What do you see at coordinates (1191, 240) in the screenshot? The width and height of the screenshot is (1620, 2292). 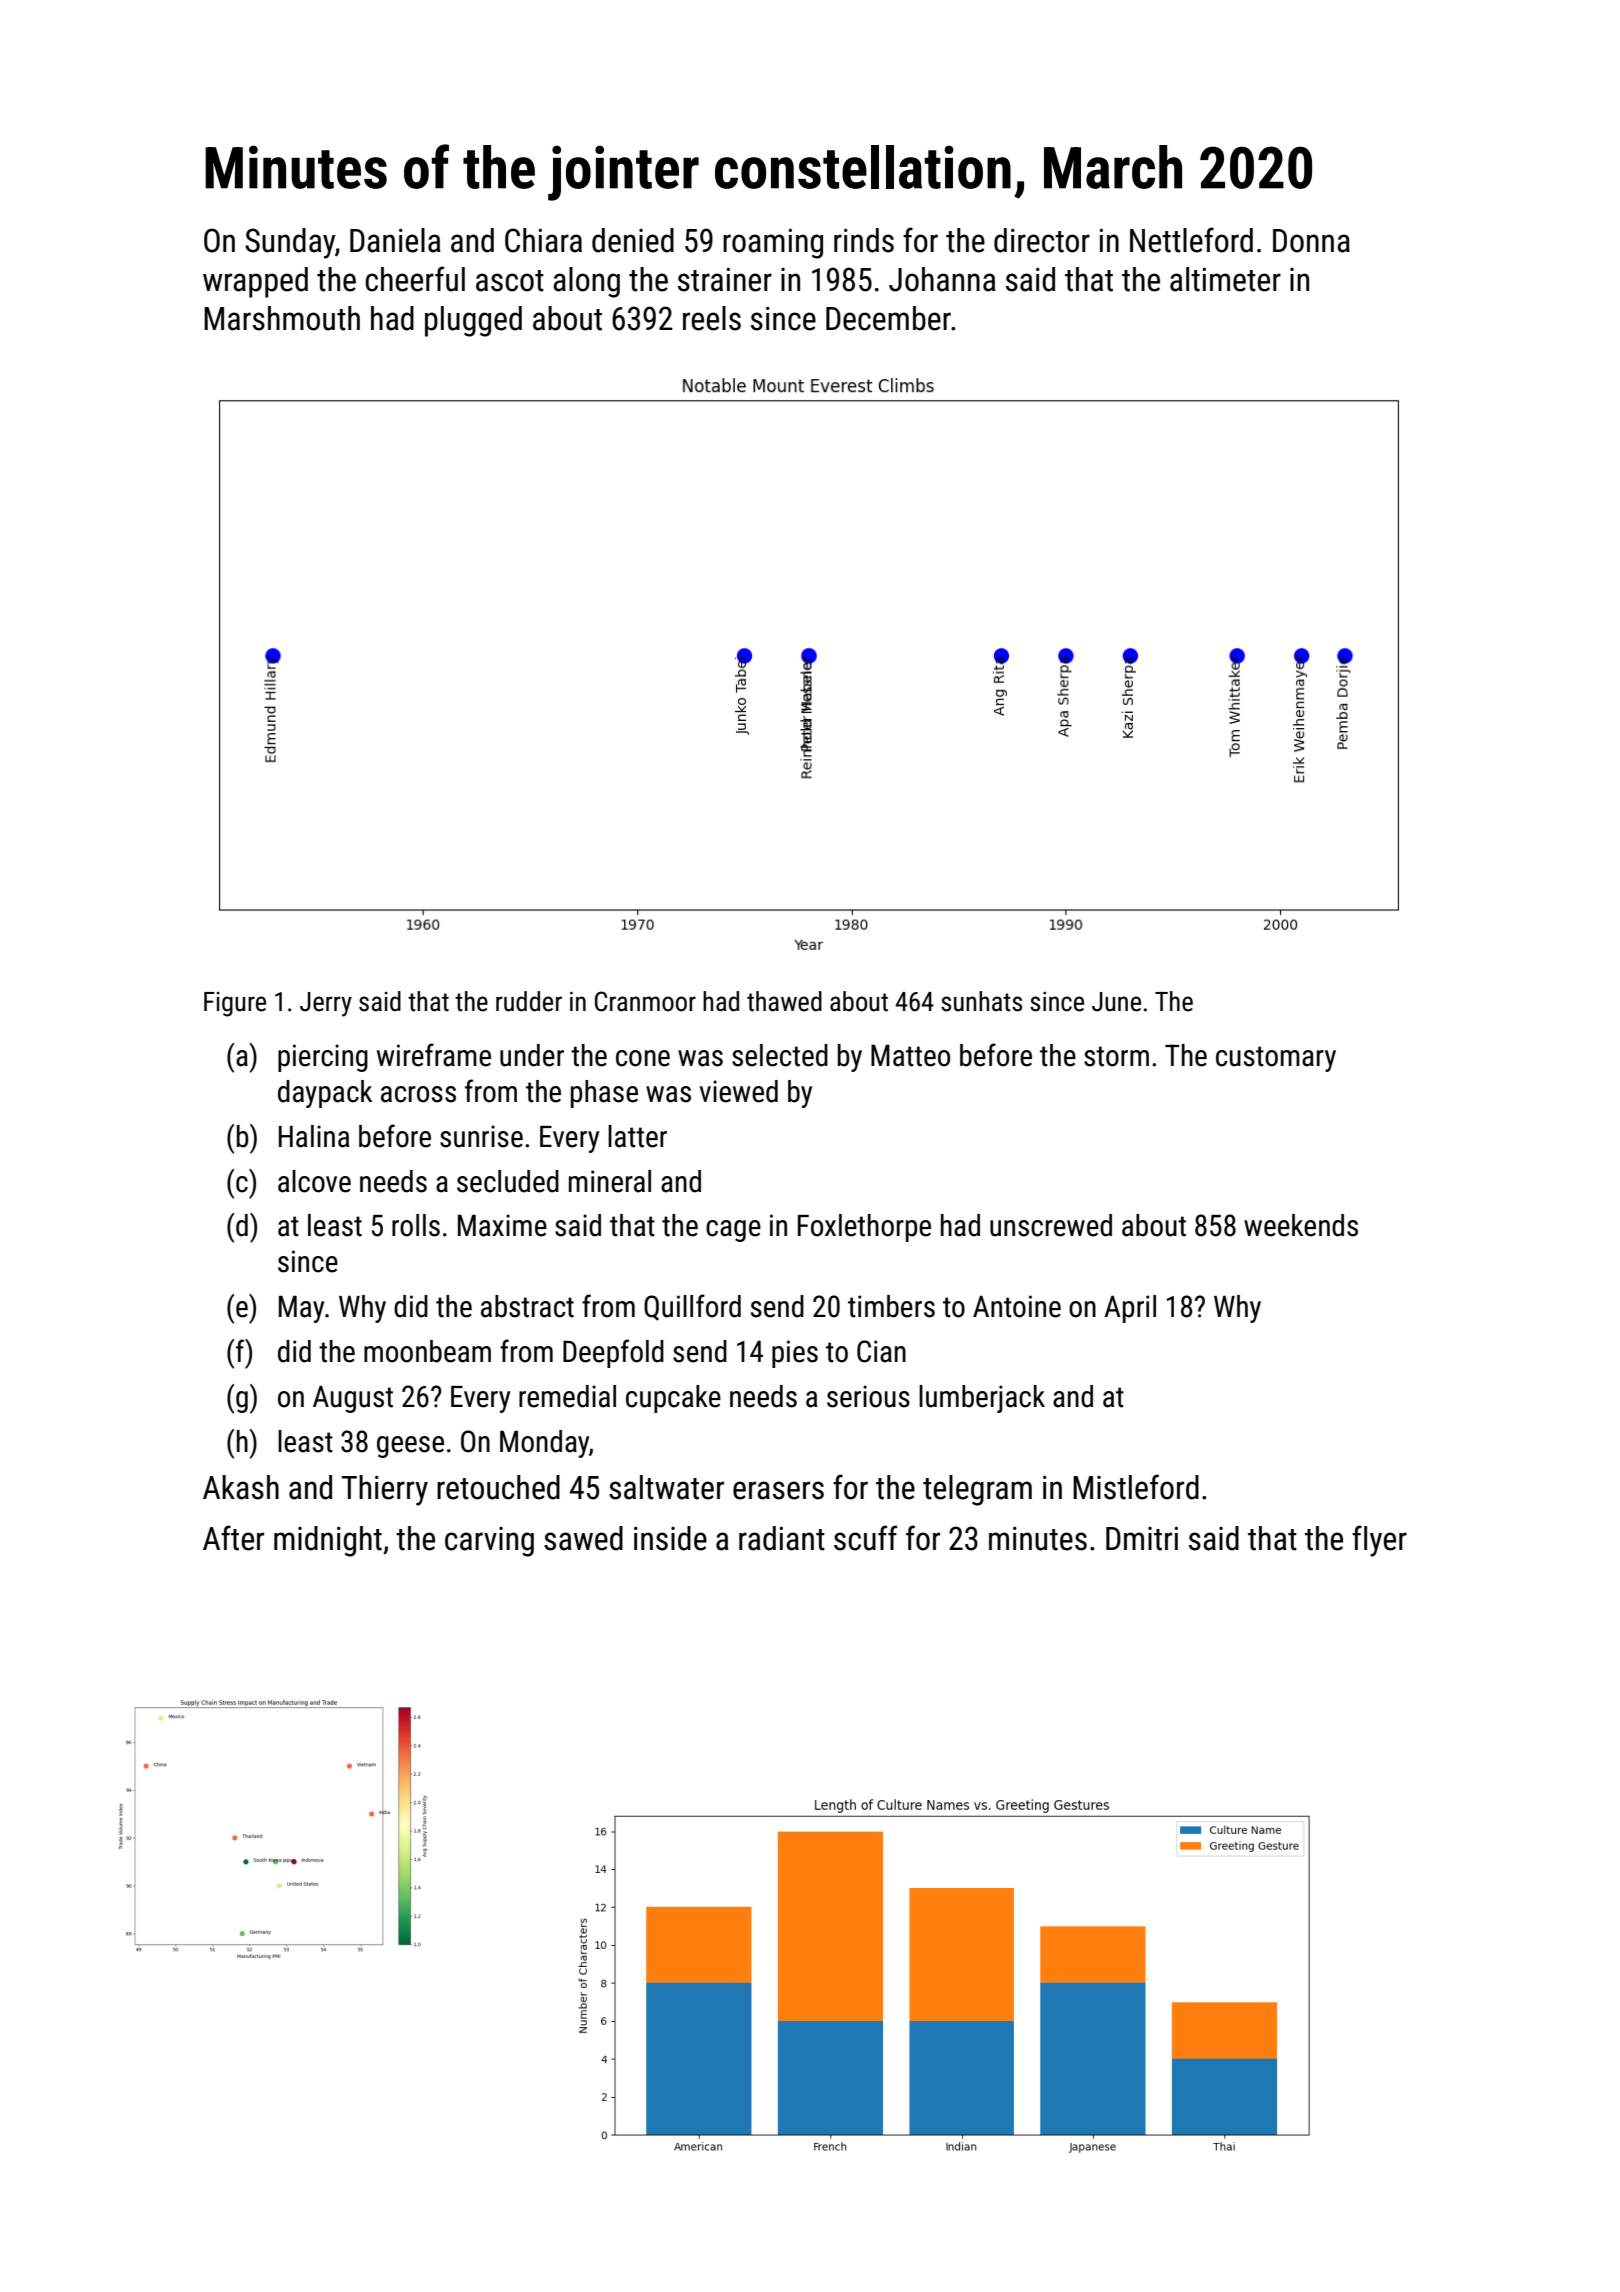 I see `Nettleford` at bounding box center [1191, 240].
